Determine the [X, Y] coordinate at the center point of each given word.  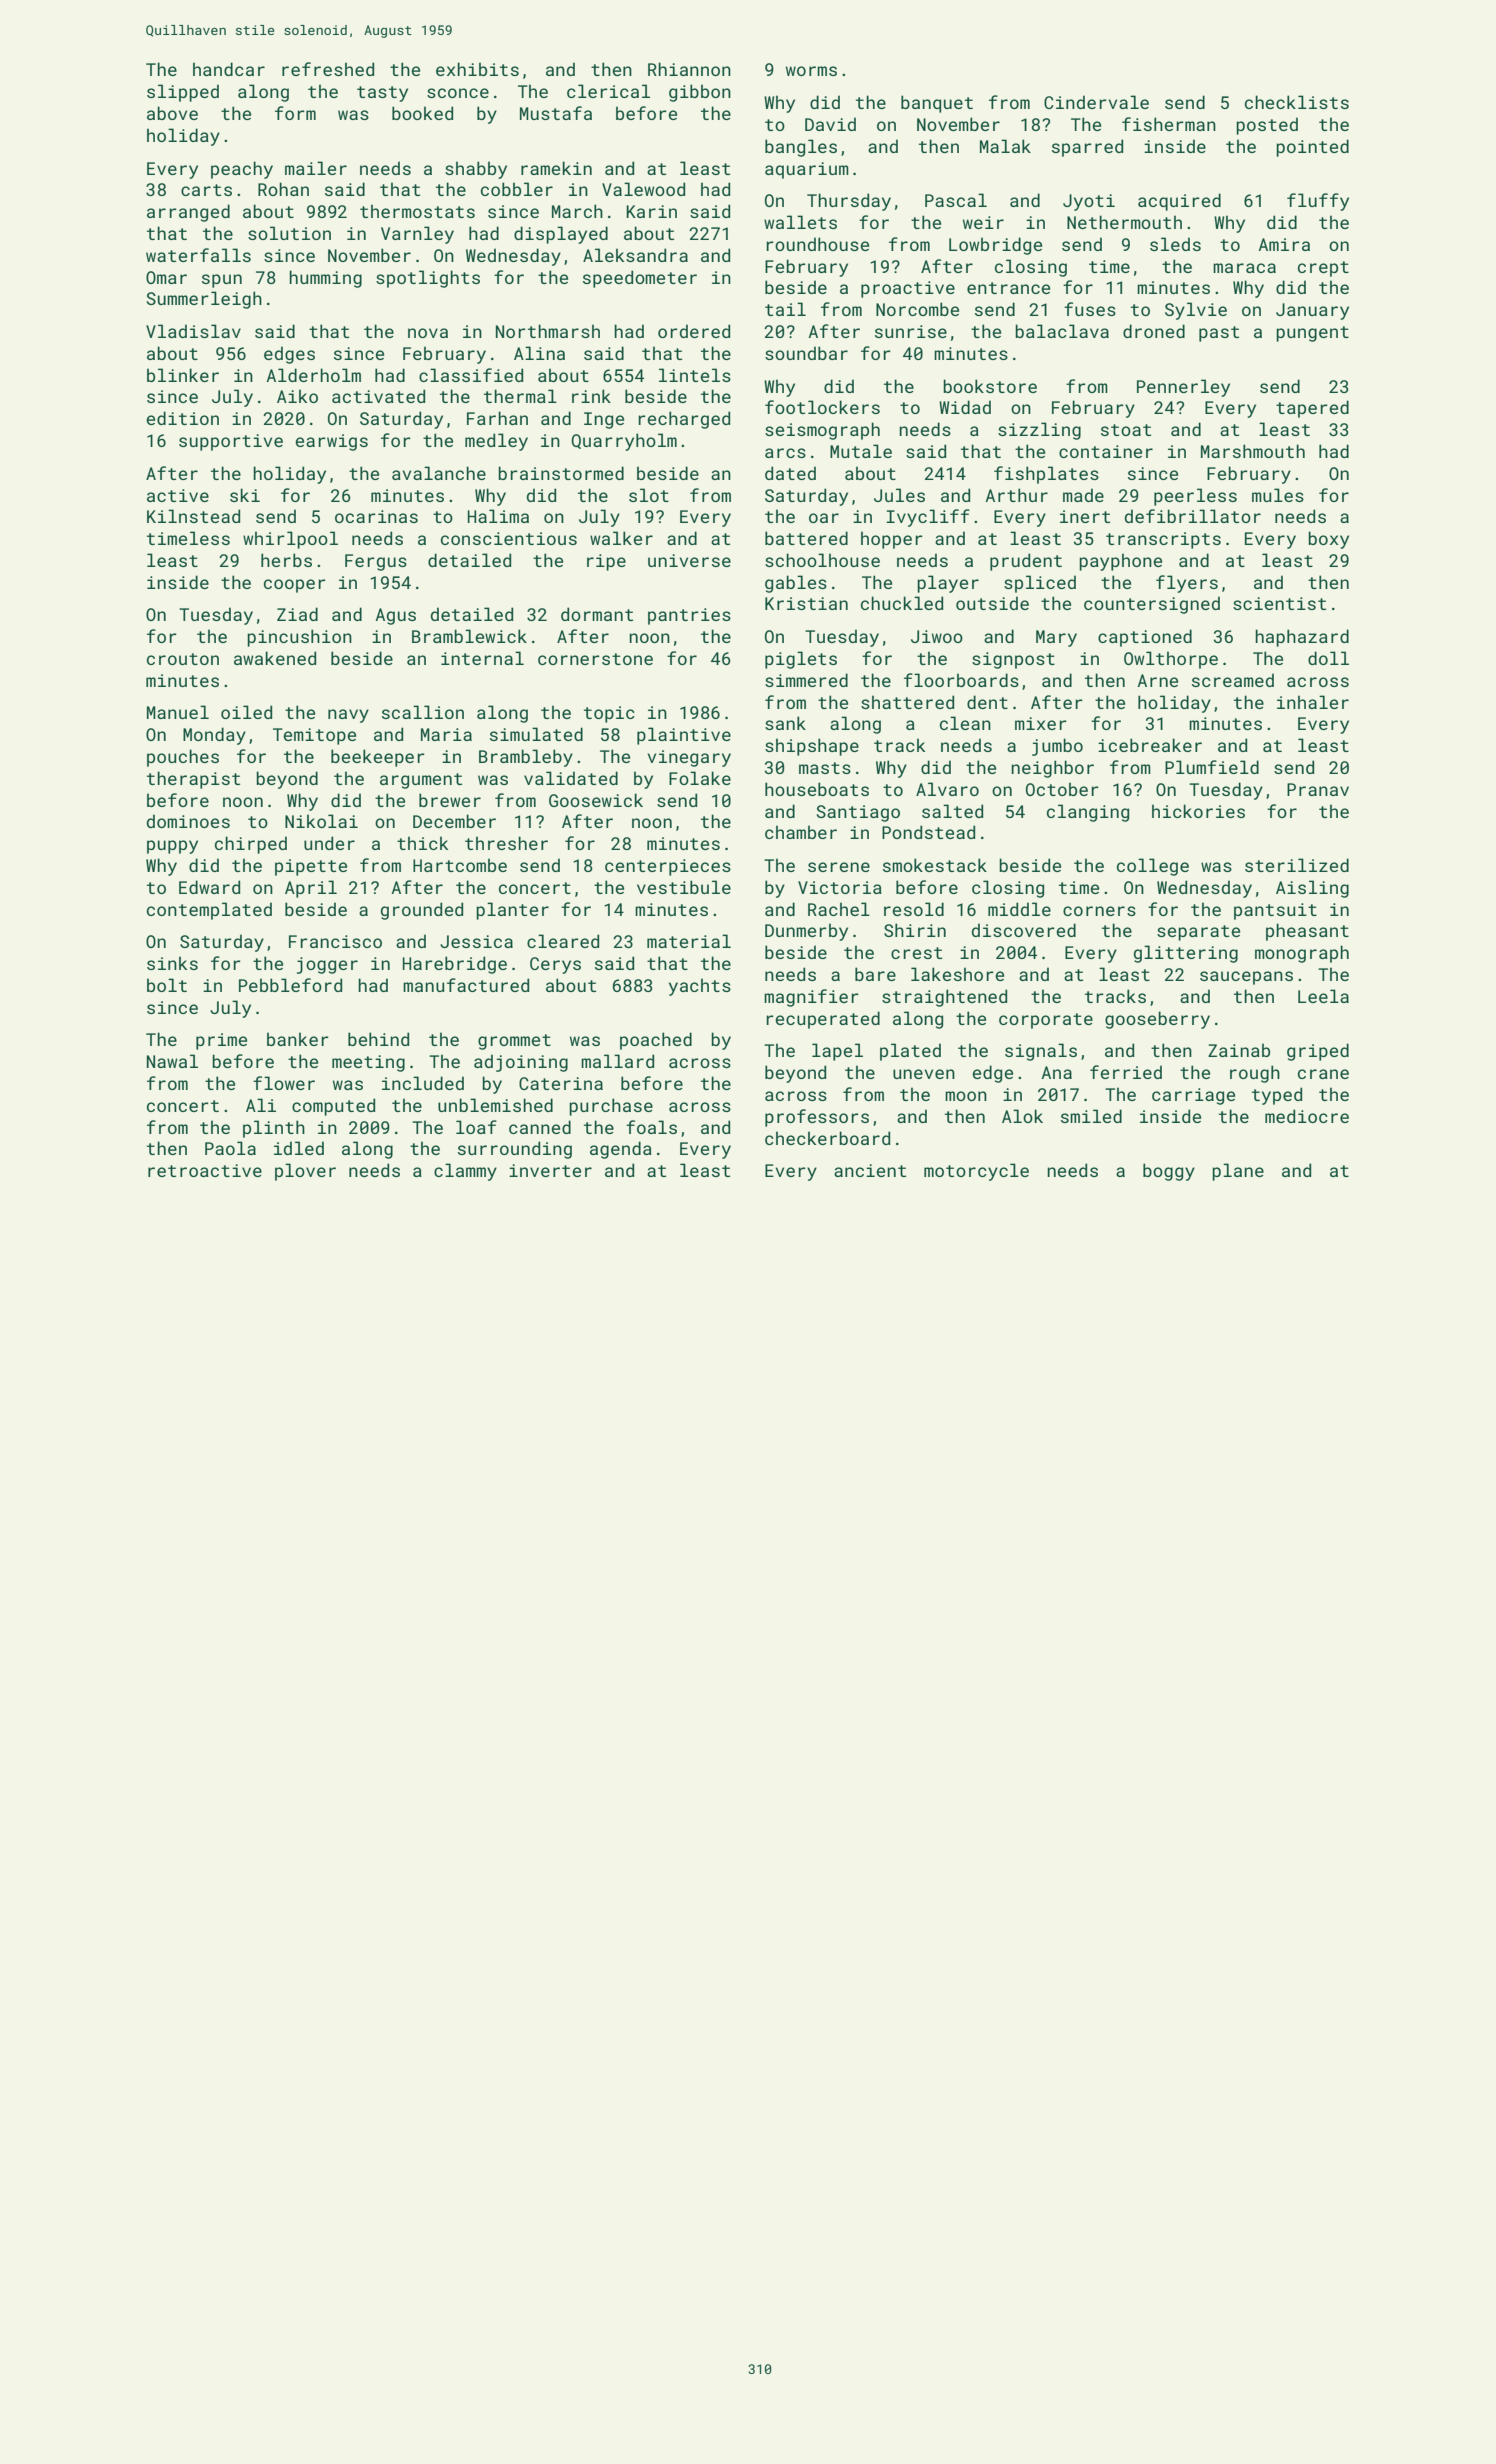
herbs [286, 560]
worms [811, 71]
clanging [1088, 813]
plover [305, 1172]
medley [496, 442]
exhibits [477, 69]
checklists [1297, 102]
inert [1085, 516]
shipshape [812, 747]
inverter [550, 1170]
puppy [172, 847]
